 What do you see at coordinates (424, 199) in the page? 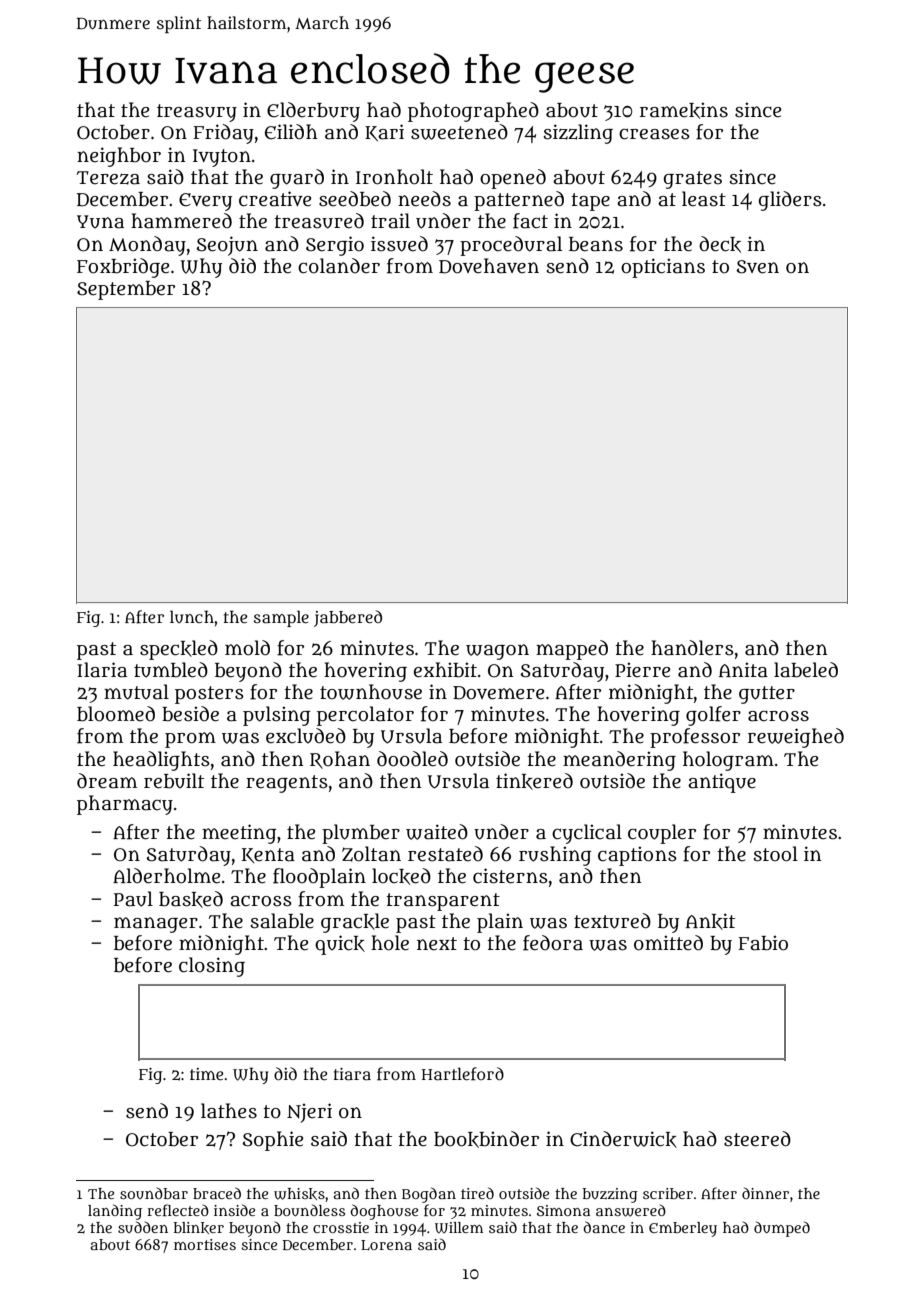
I see `needs` at bounding box center [424, 199].
